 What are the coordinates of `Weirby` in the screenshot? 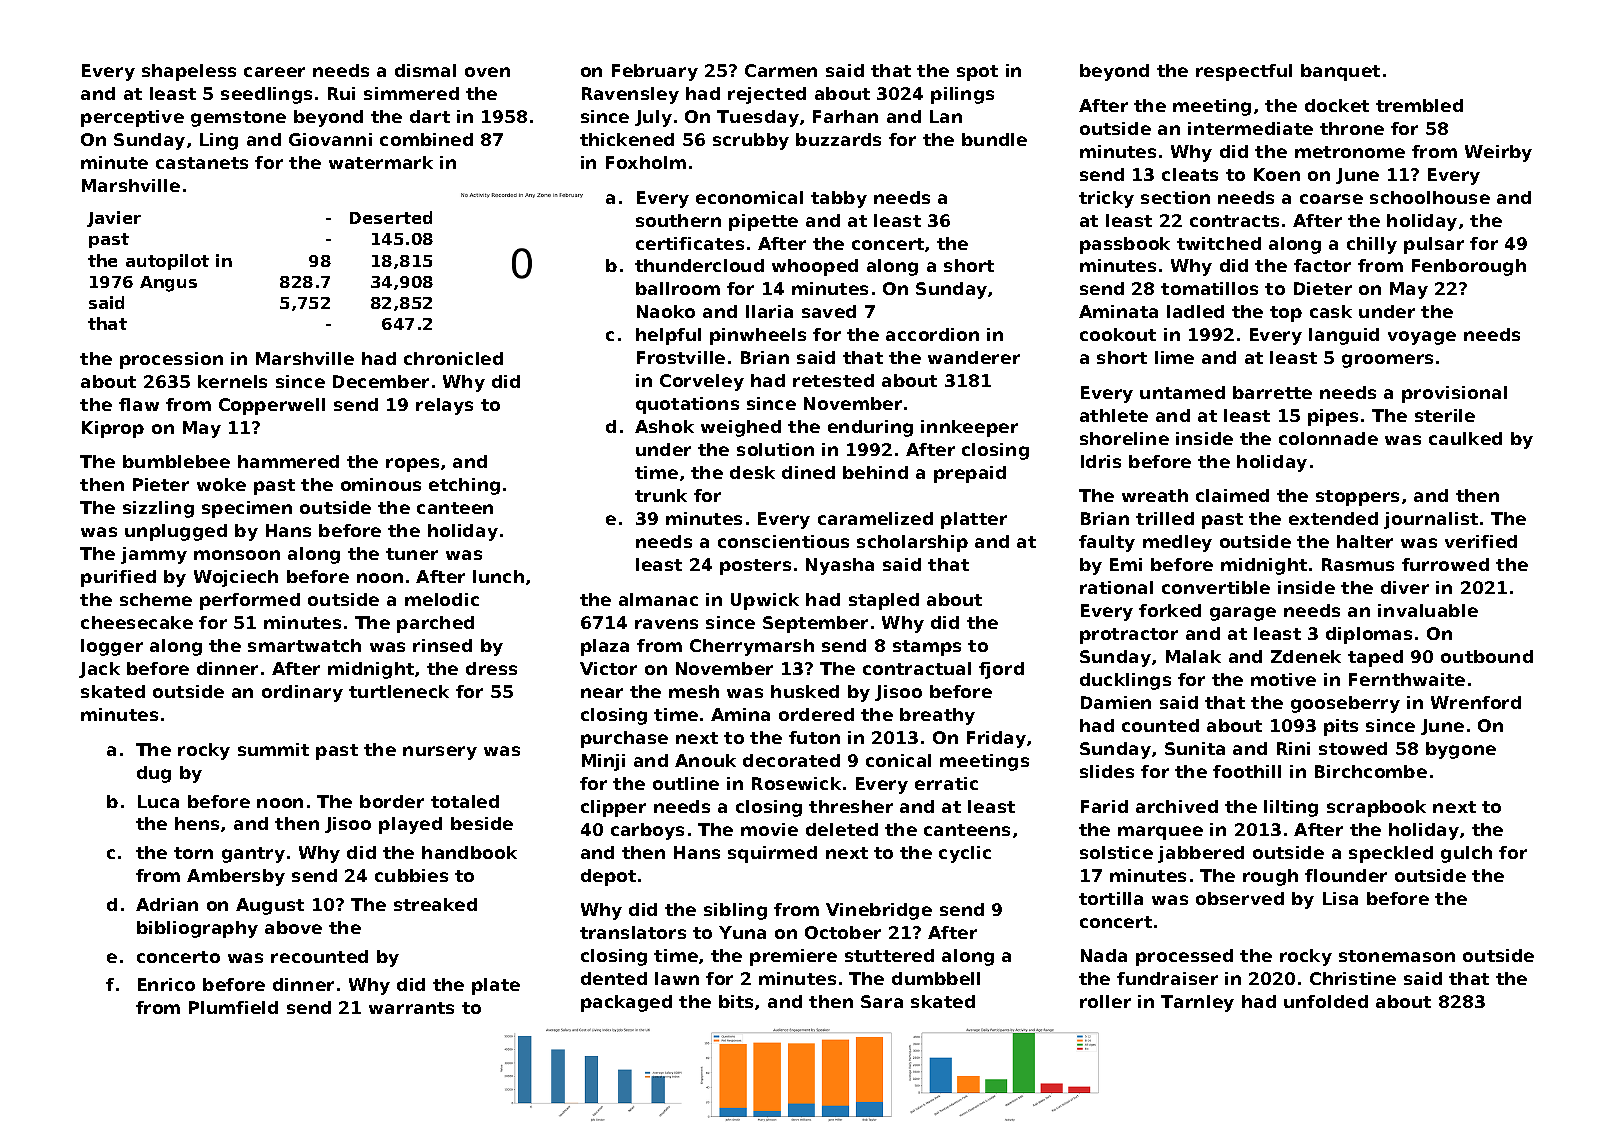 It's located at (1498, 153).
